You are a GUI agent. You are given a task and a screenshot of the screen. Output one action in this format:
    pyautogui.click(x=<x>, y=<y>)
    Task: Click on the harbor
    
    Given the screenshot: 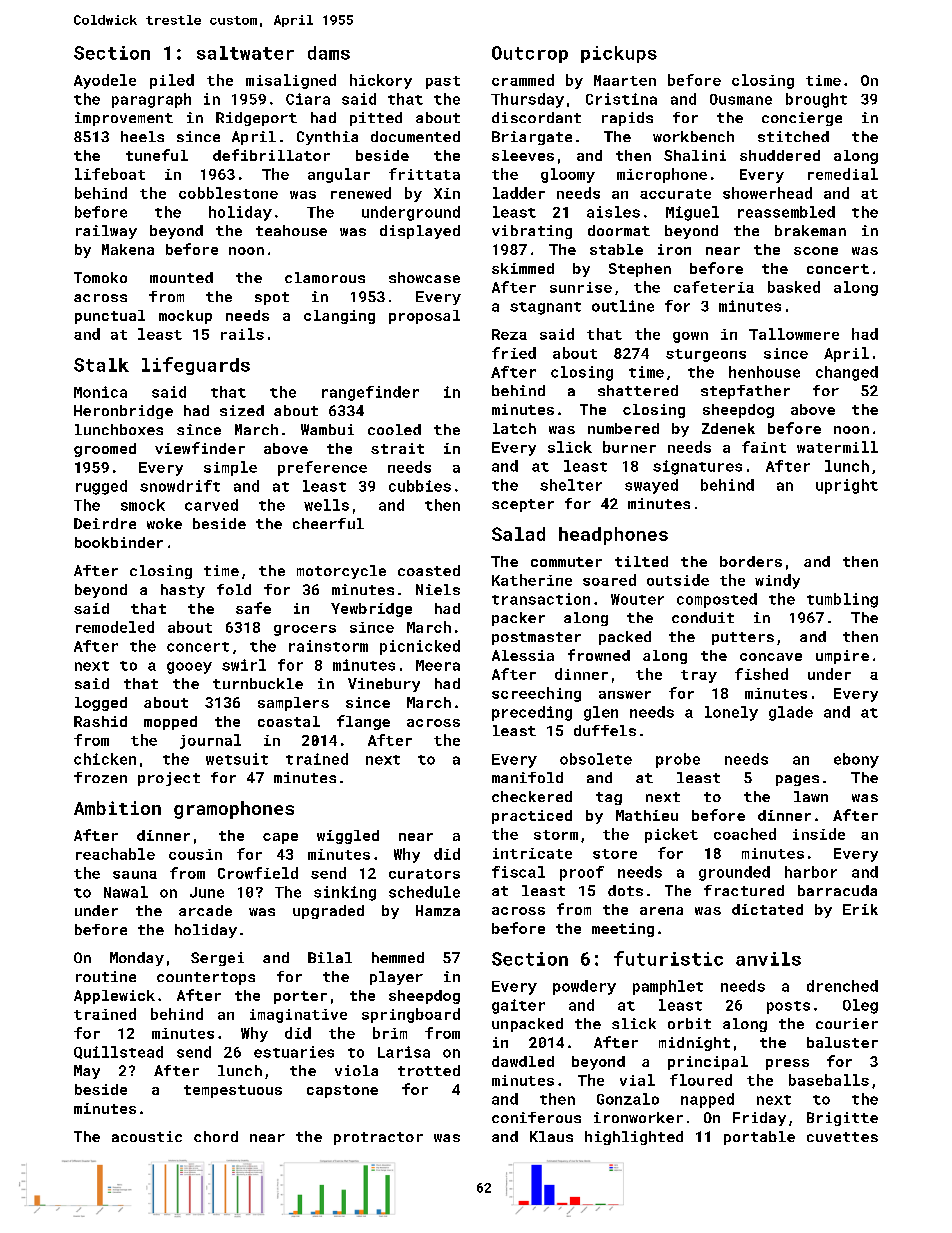 What is the action you would take?
    pyautogui.click(x=811, y=872)
